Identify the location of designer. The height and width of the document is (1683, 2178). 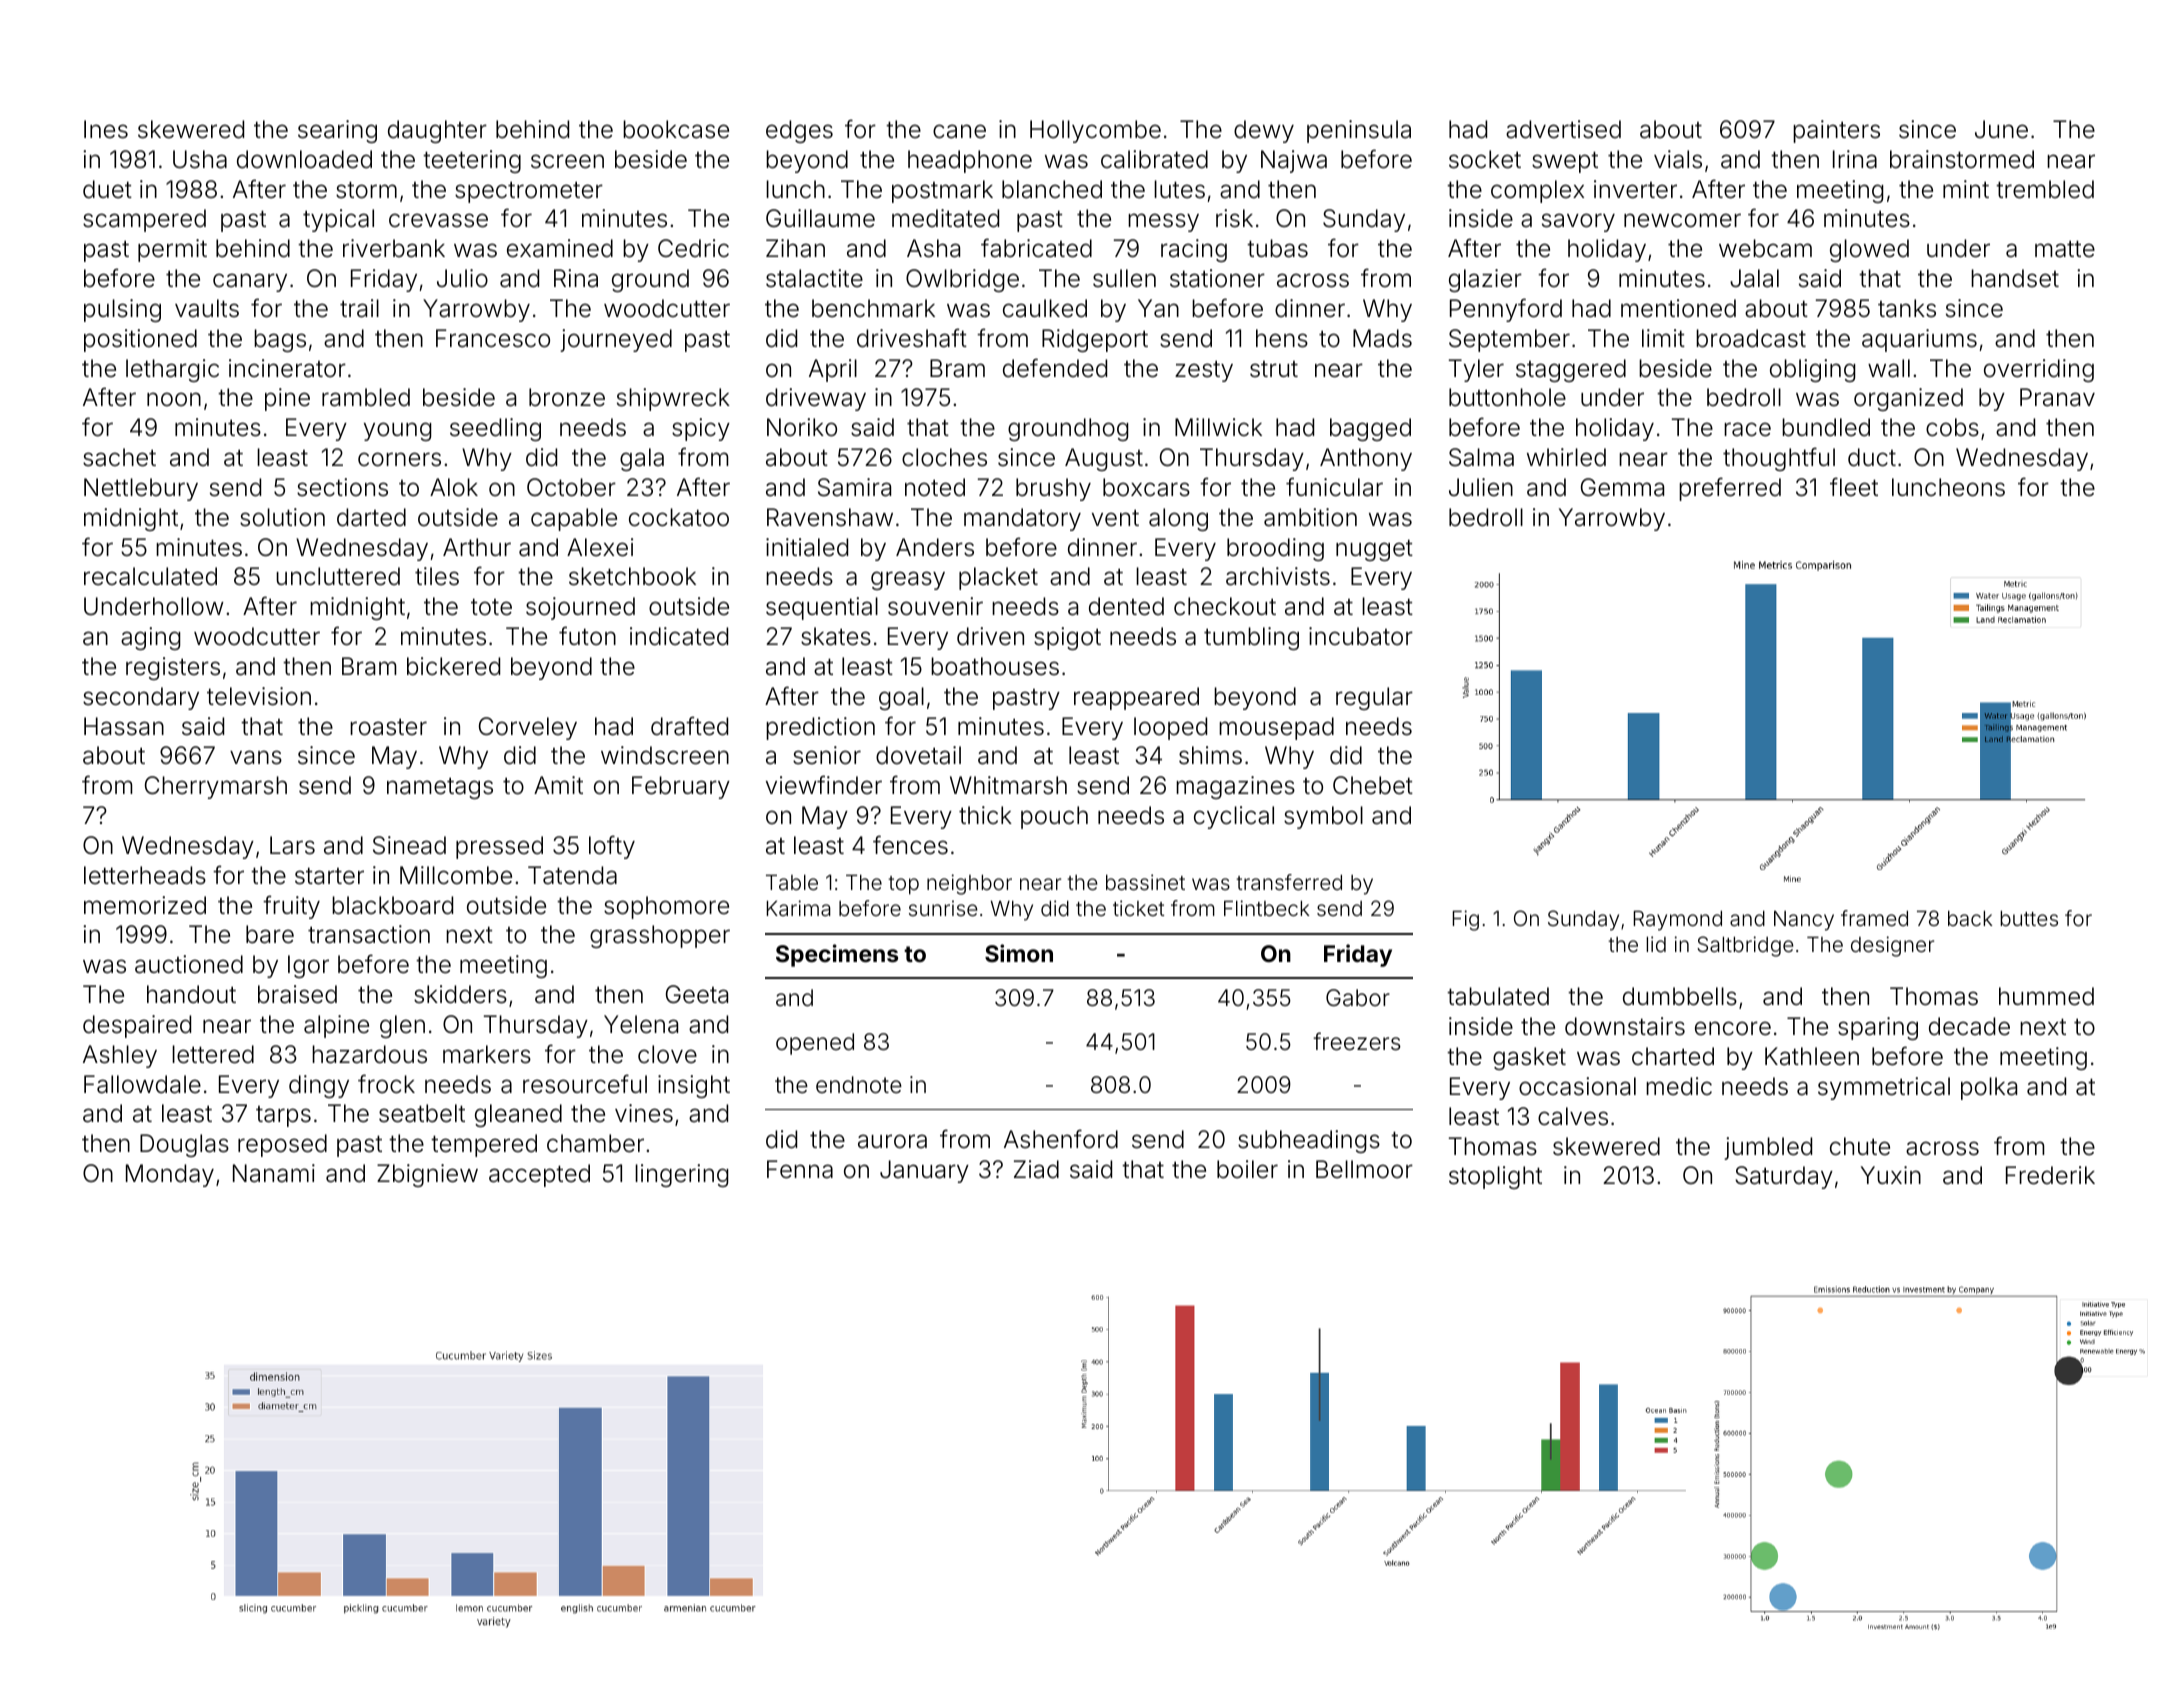
(1892, 946).
